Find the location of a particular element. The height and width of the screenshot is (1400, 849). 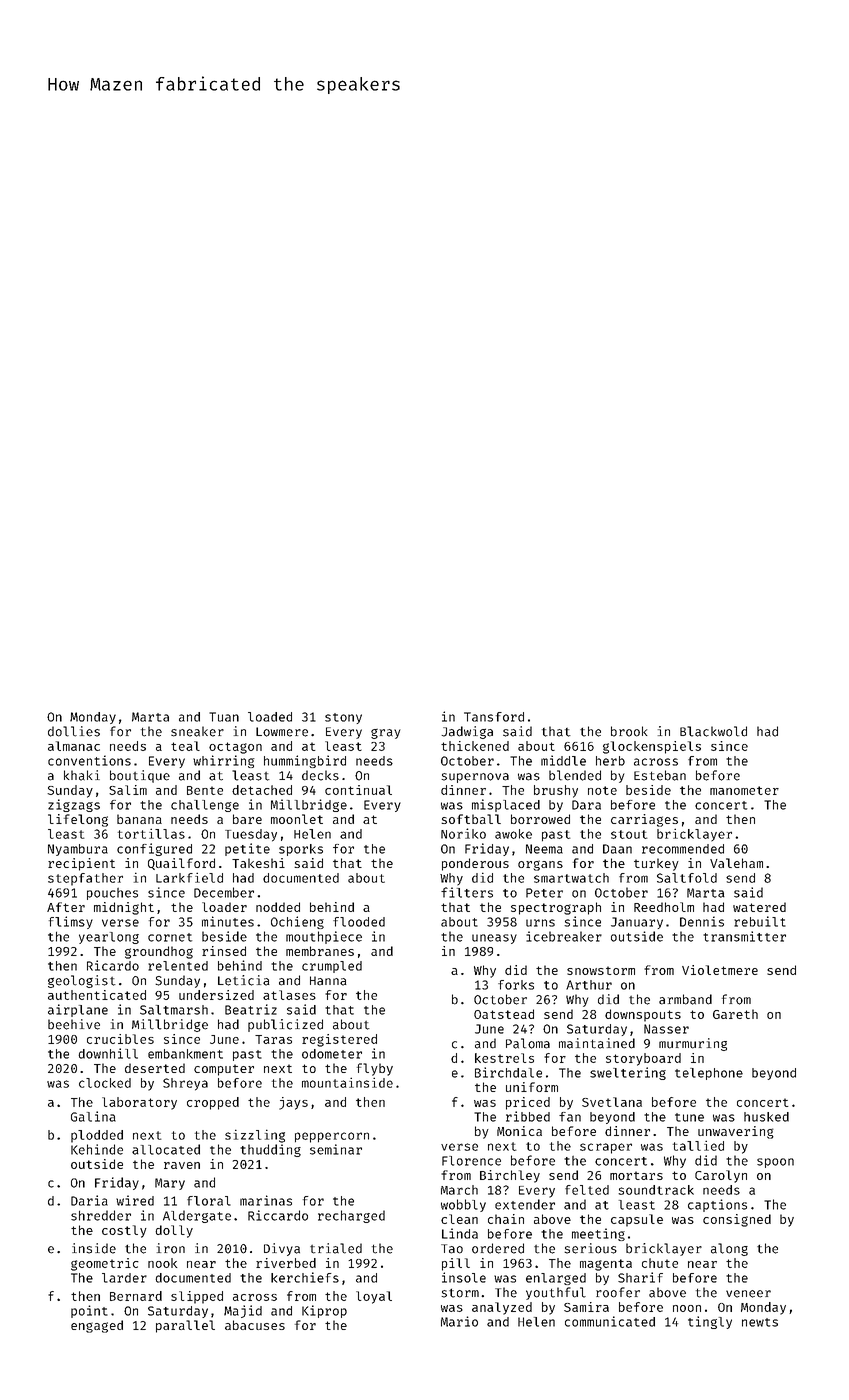

serious is located at coordinates (590, 1248).
